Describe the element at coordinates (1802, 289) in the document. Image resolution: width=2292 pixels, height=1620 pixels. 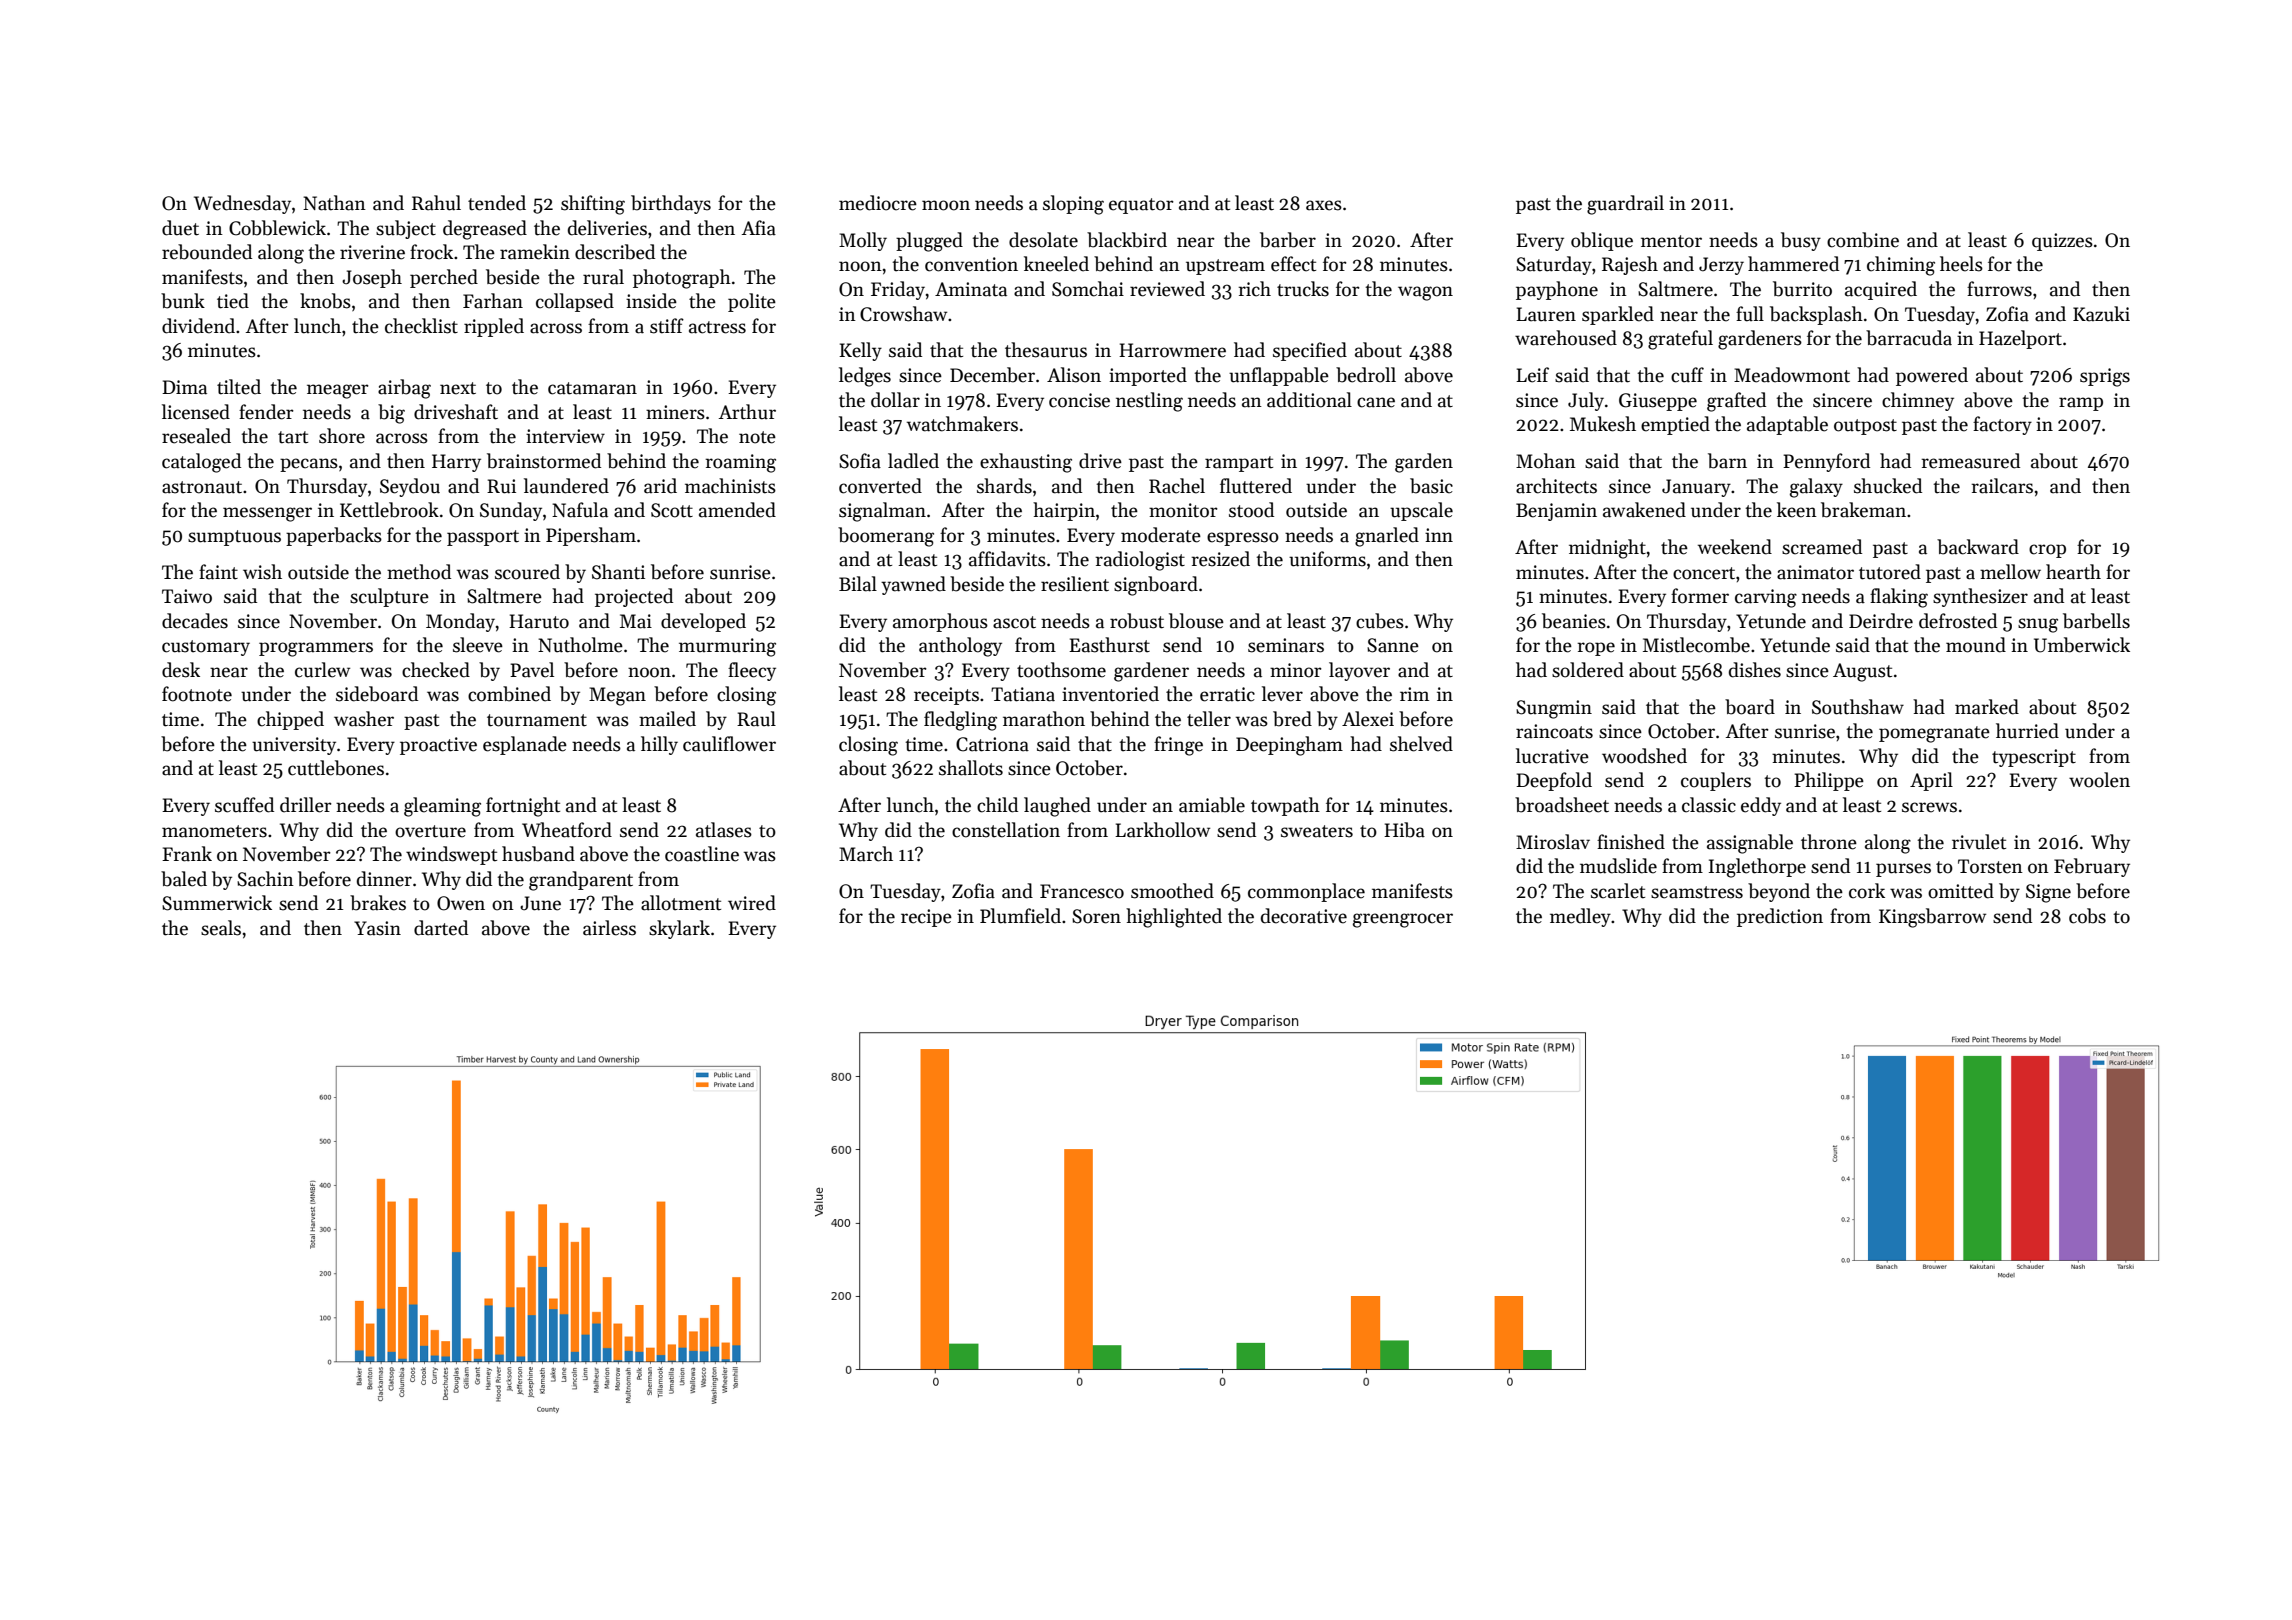
I see `burrito` at that location.
